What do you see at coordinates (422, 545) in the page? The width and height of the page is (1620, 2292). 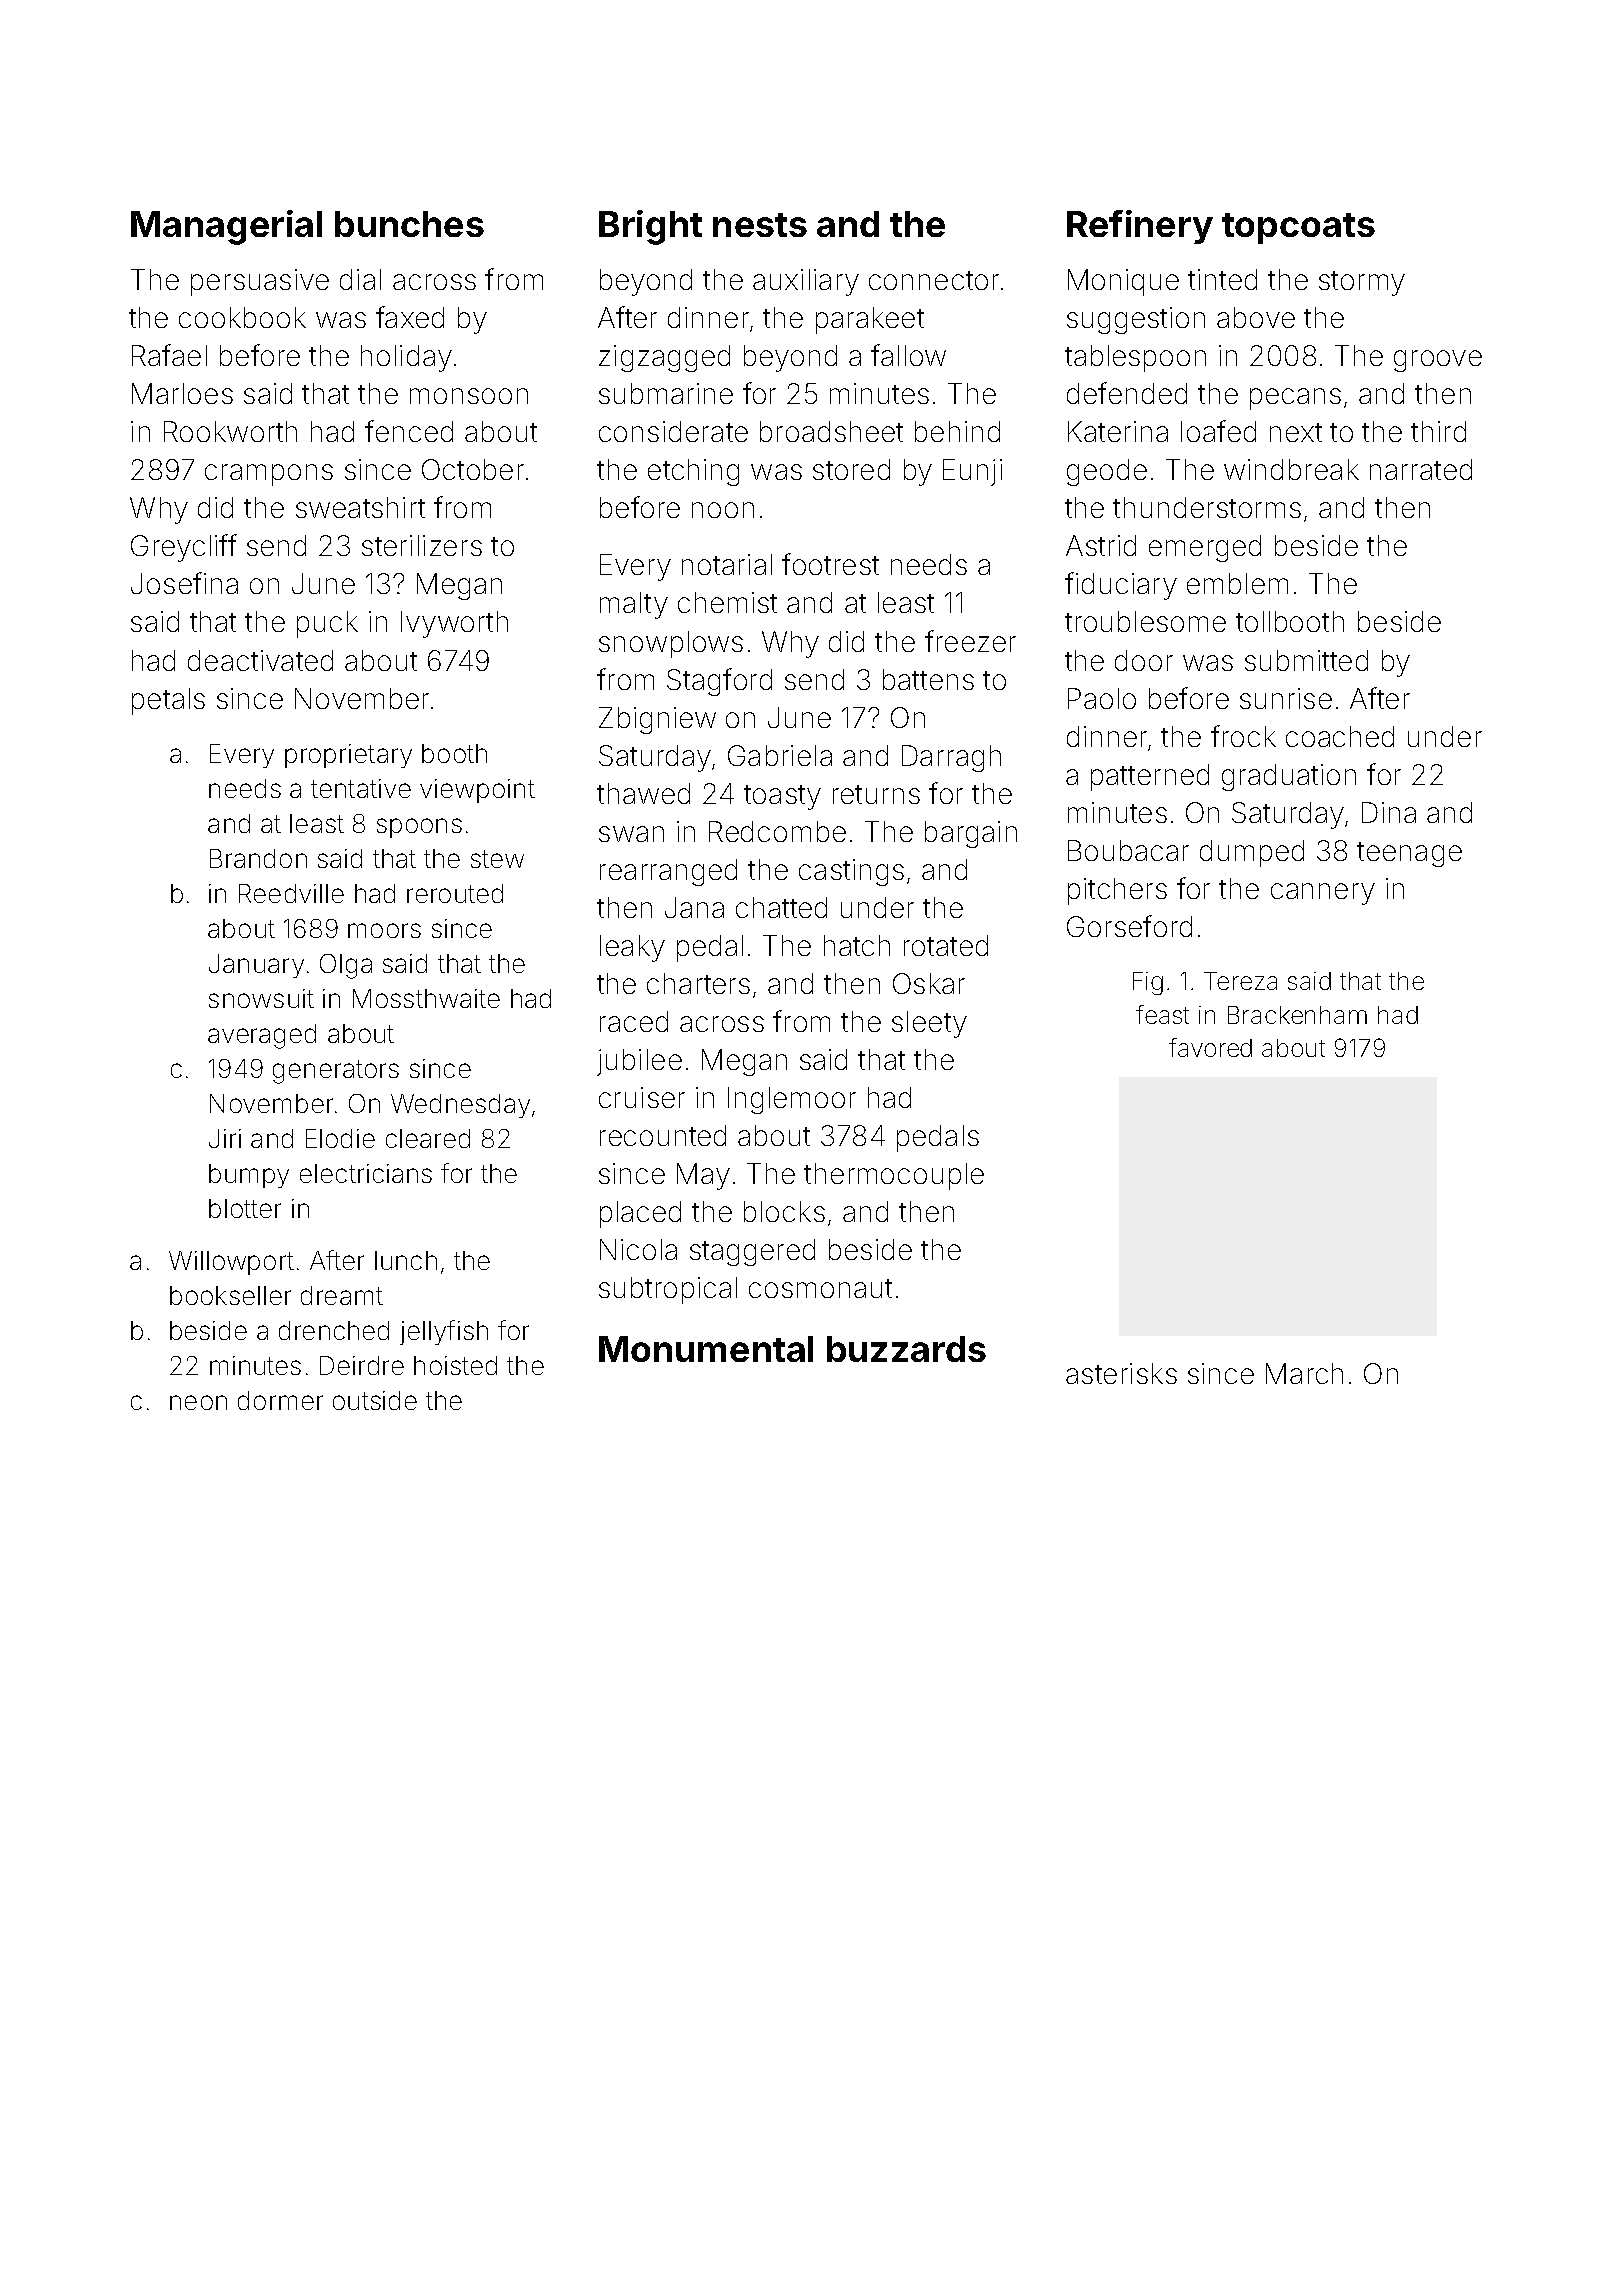 I see `sterilizers` at bounding box center [422, 545].
